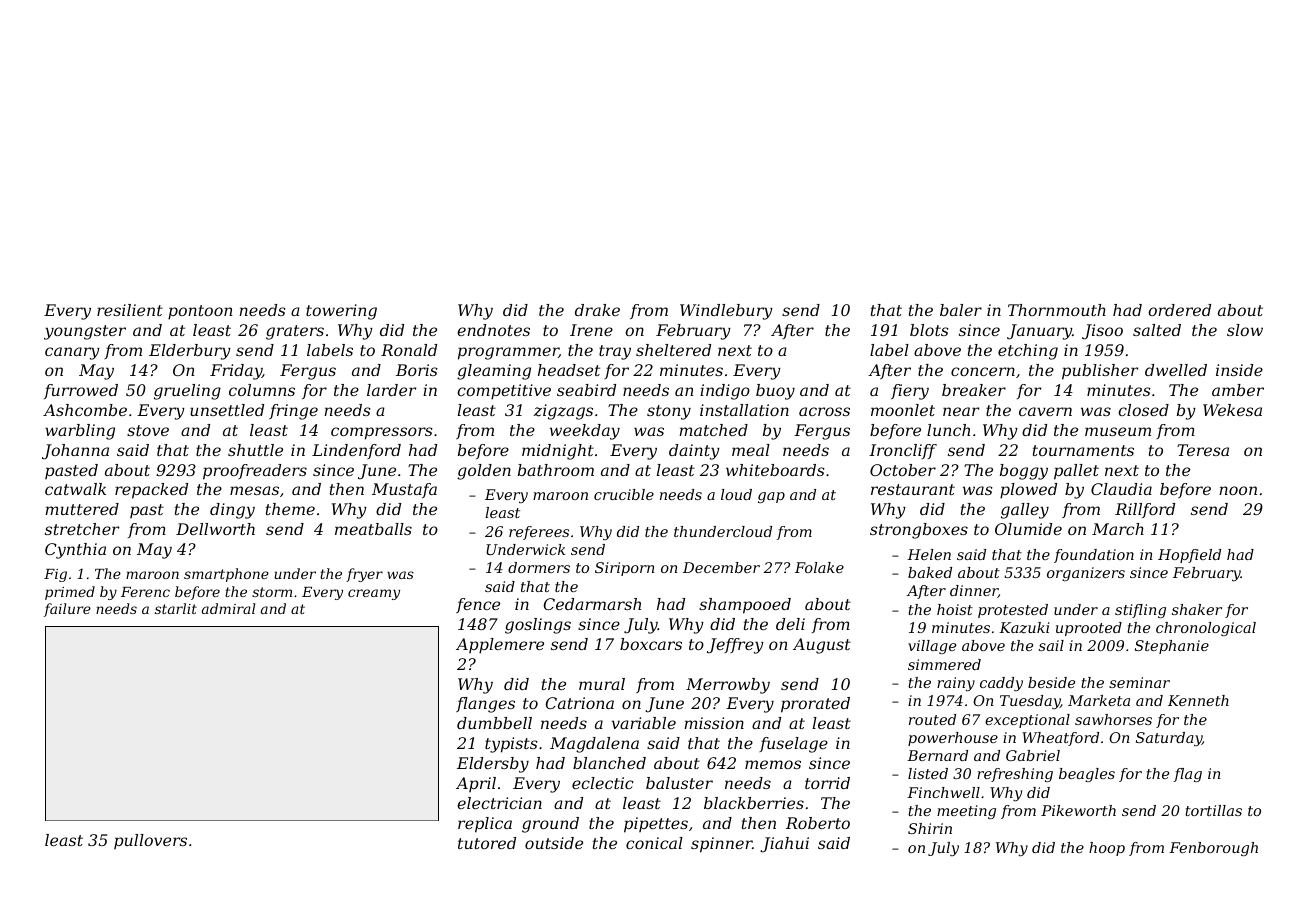  What do you see at coordinates (150, 841) in the screenshot?
I see `pullovers` at bounding box center [150, 841].
